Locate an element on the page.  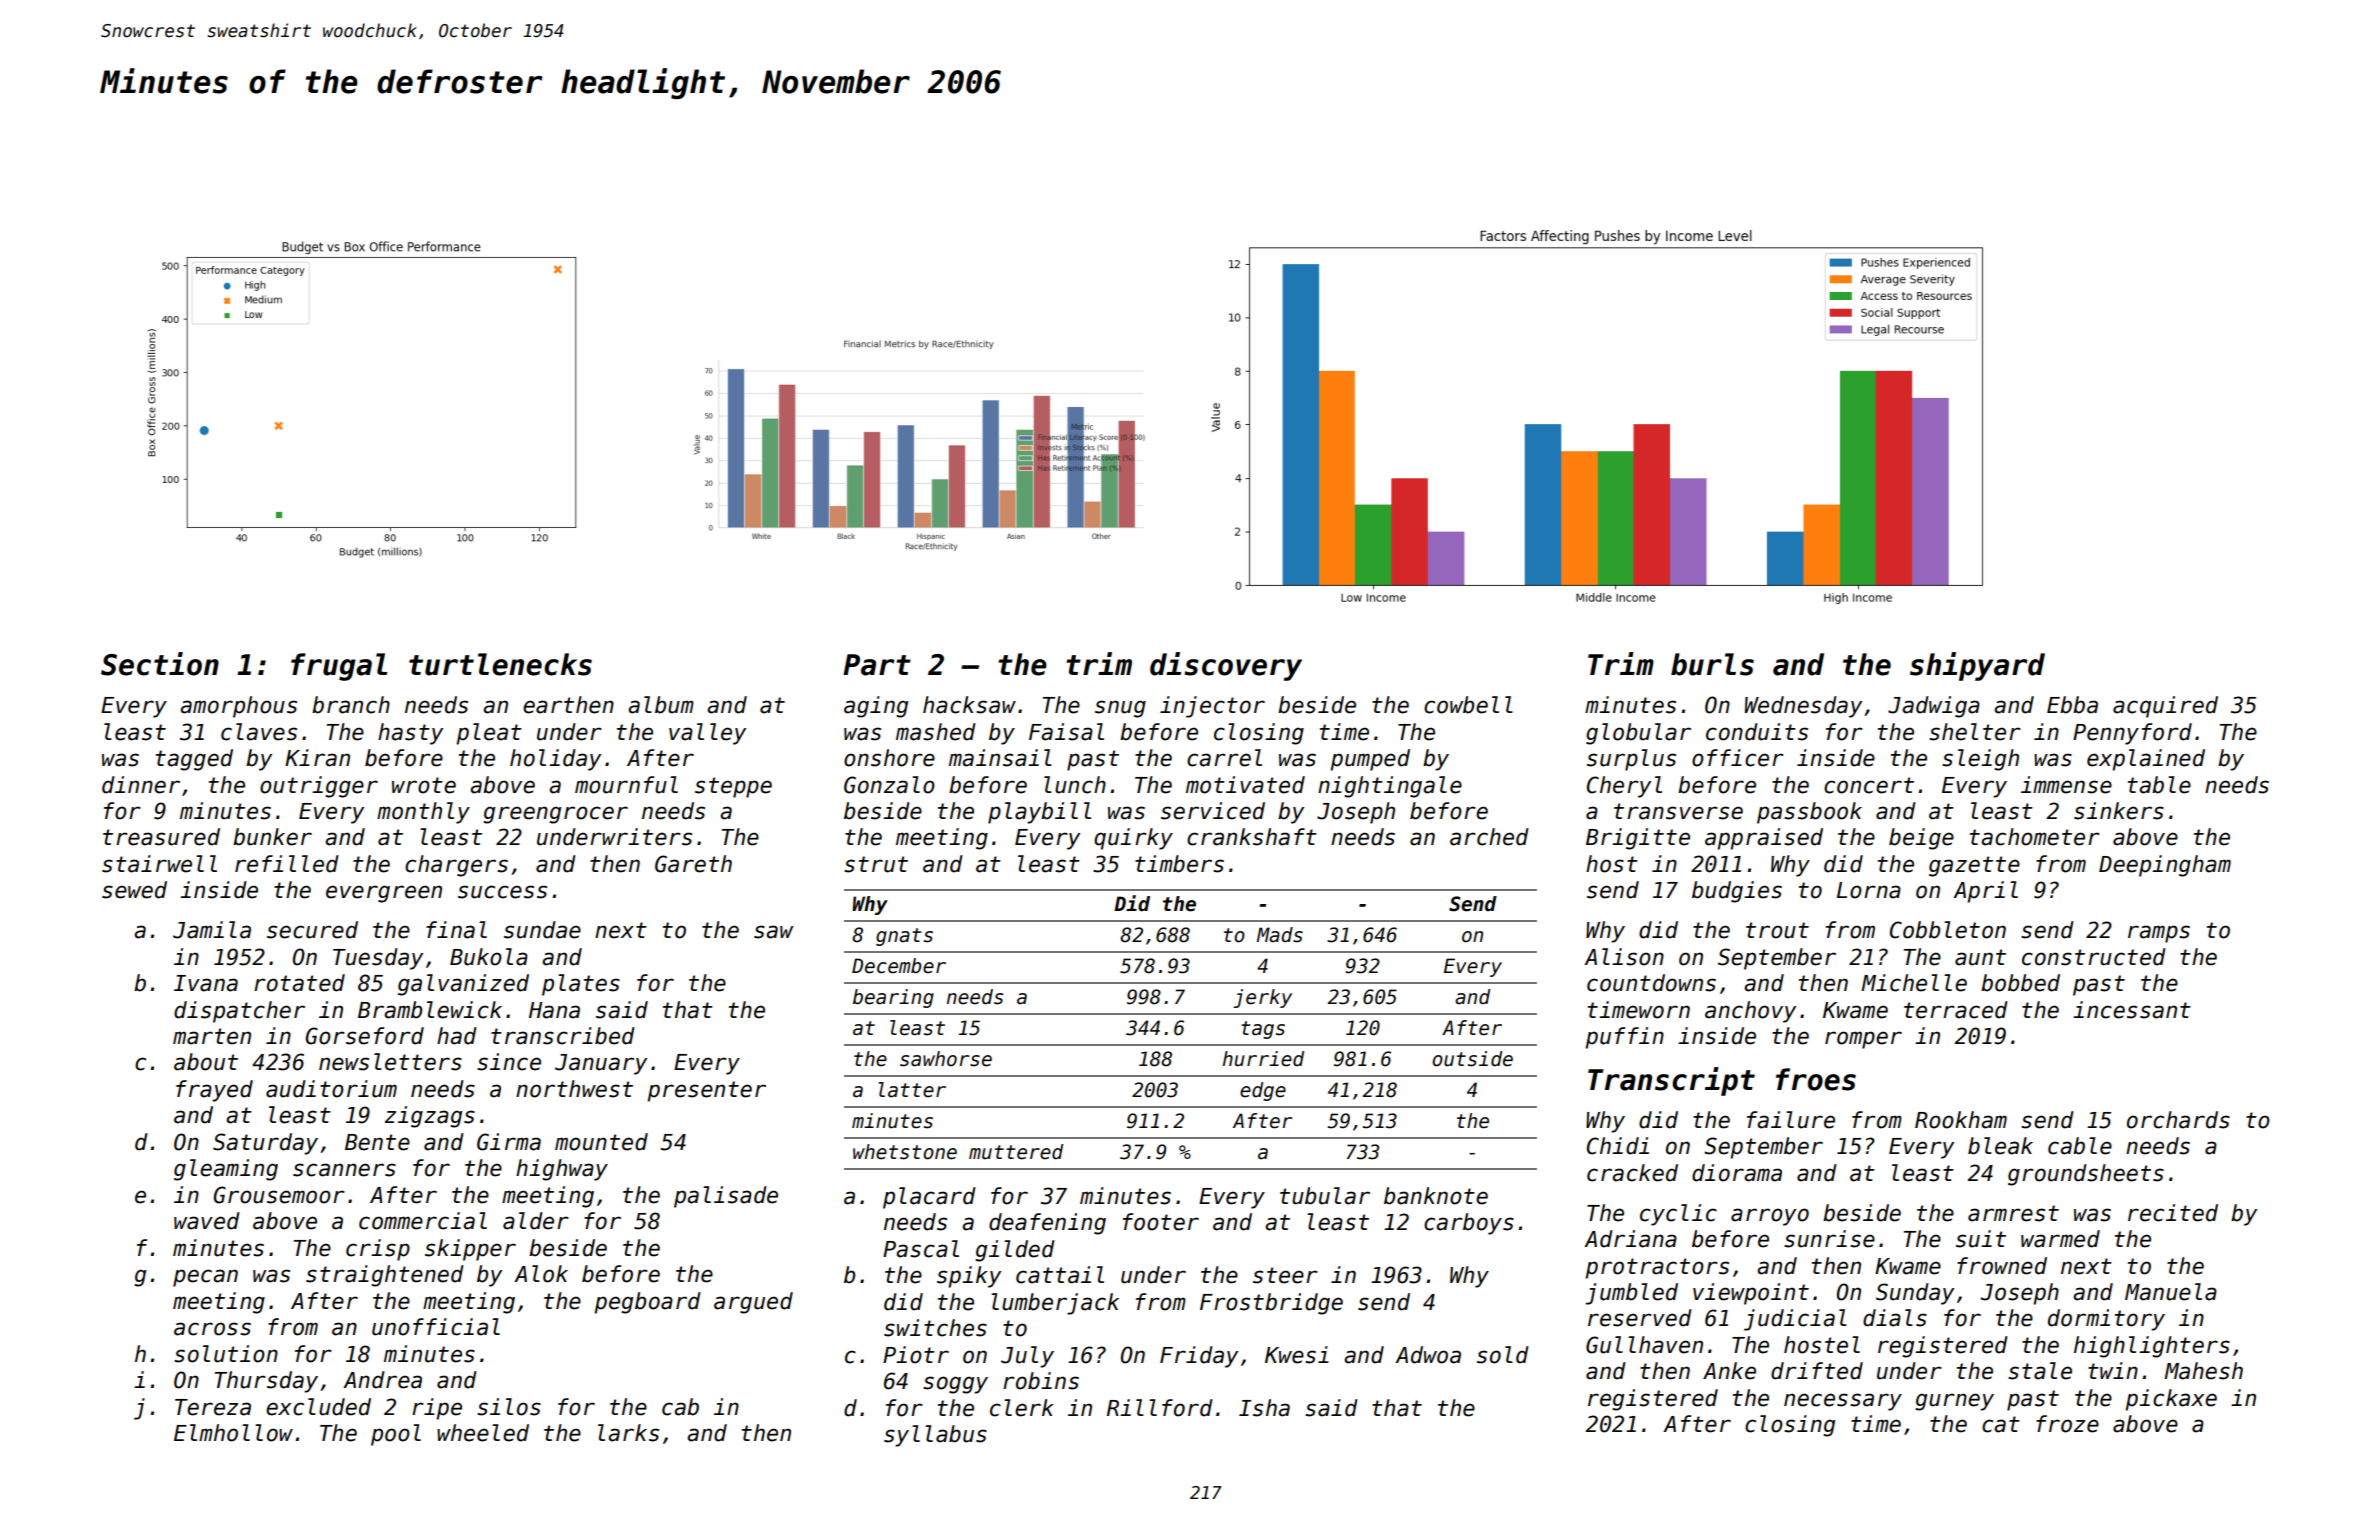
Transcript is located at coordinates (1671, 1081).
